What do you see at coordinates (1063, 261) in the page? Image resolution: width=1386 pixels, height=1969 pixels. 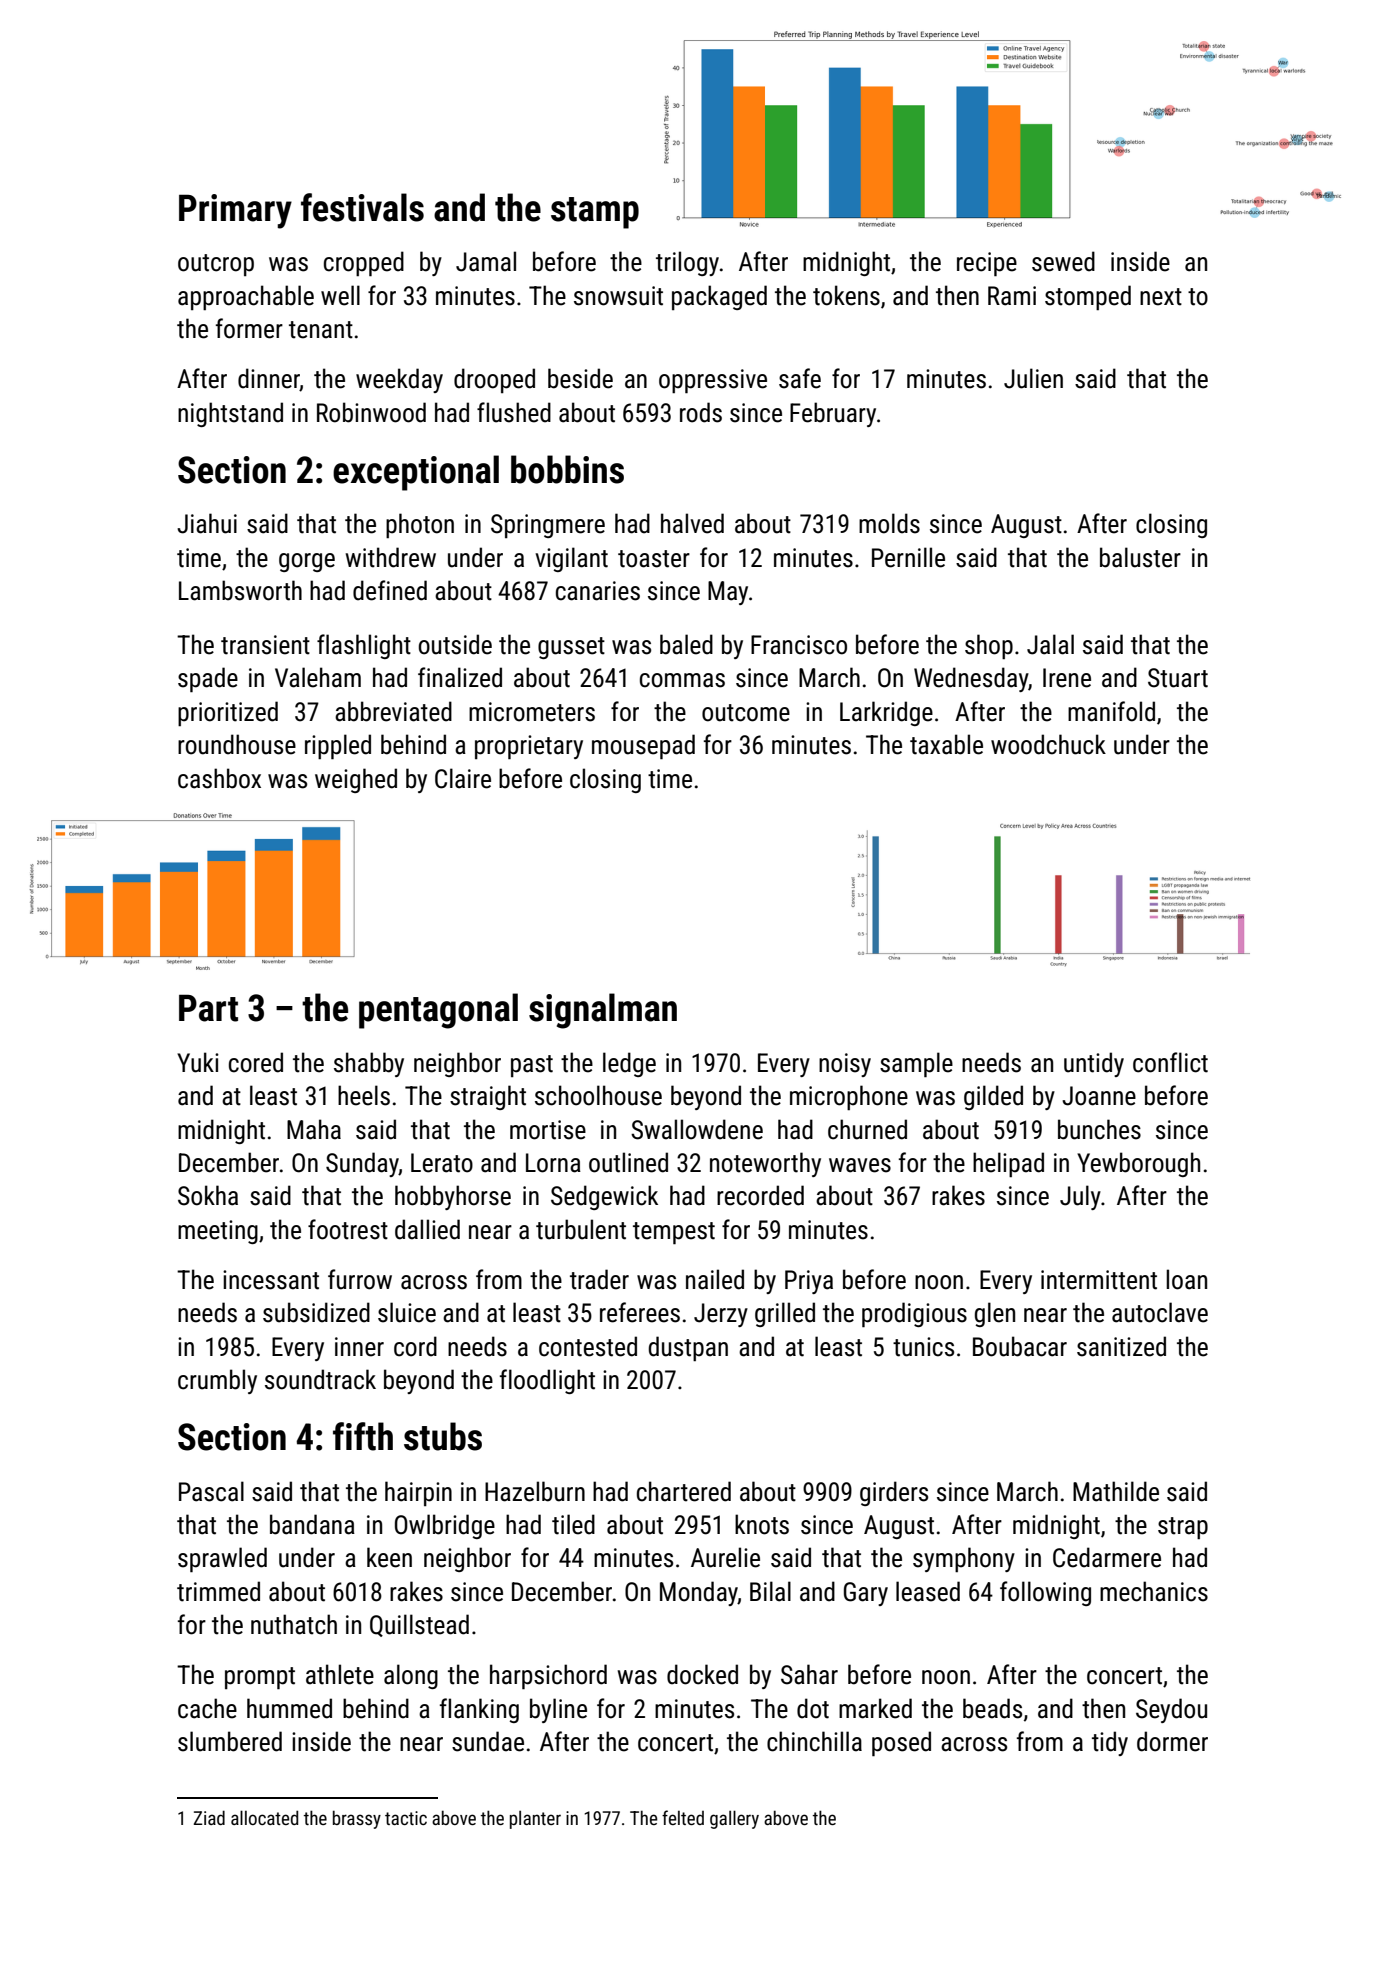 I see `sewed` at bounding box center [1063, 261].
